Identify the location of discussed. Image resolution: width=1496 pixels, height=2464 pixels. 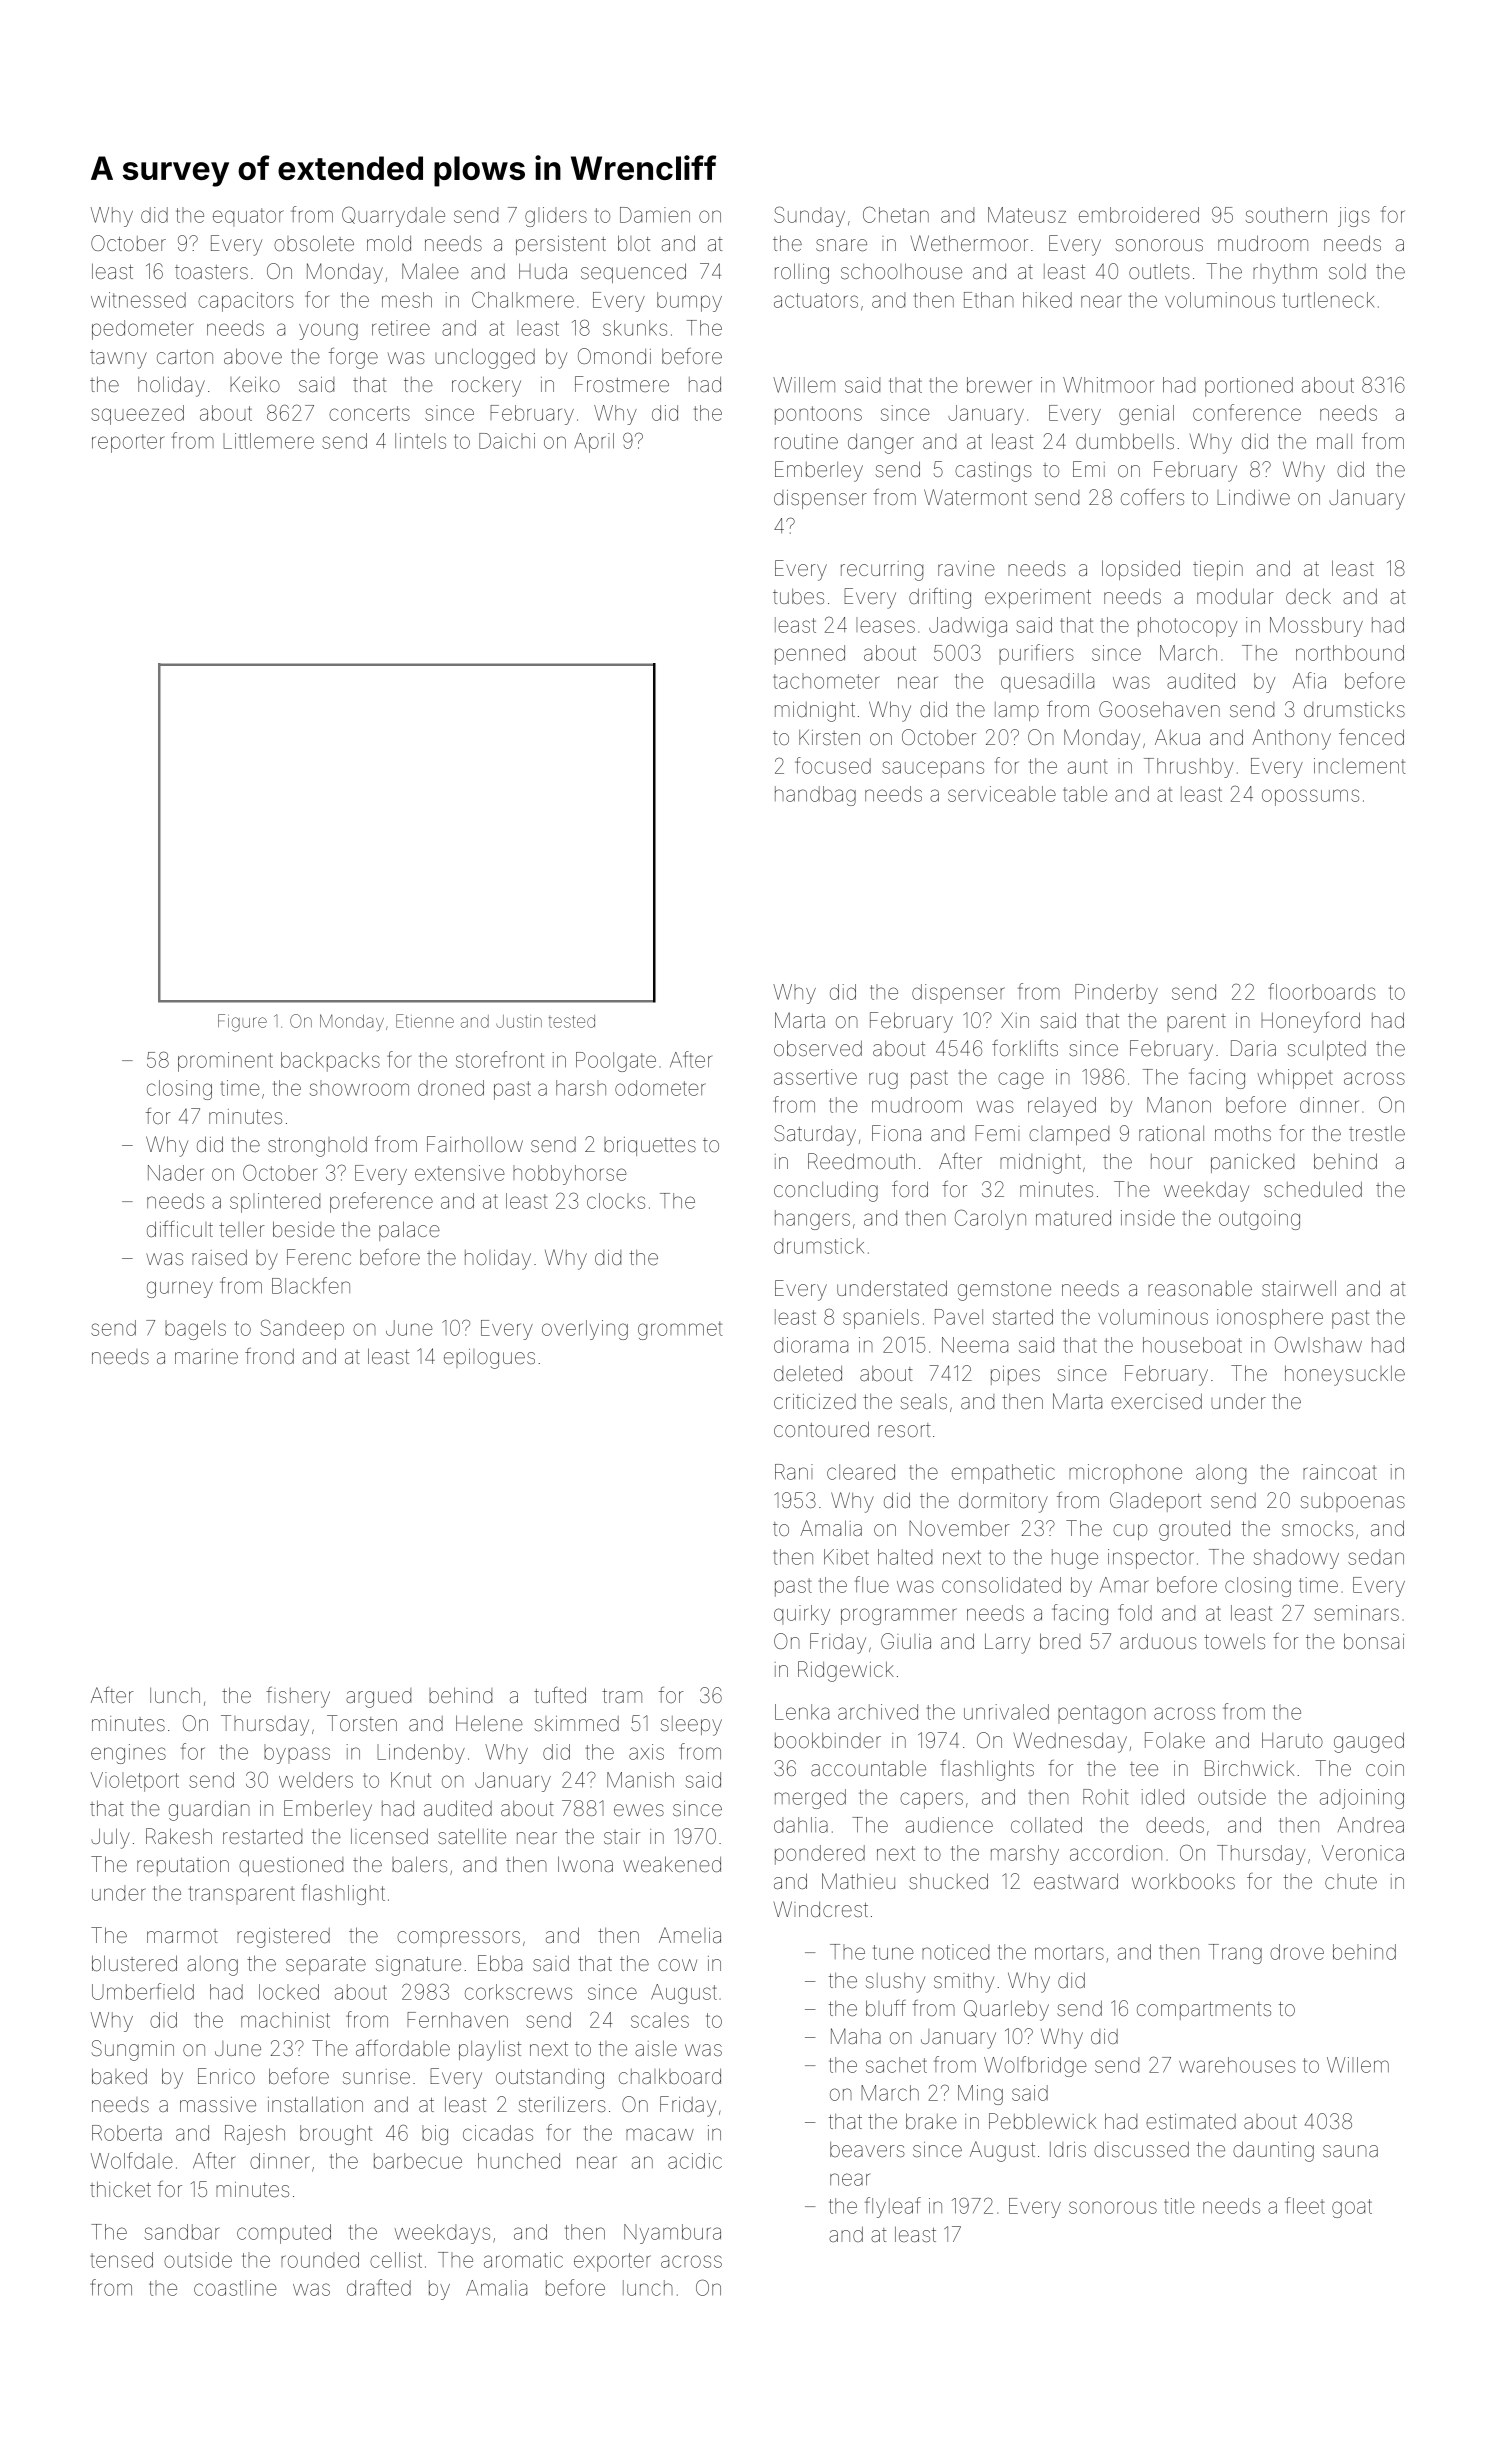
(1141, 2149).
